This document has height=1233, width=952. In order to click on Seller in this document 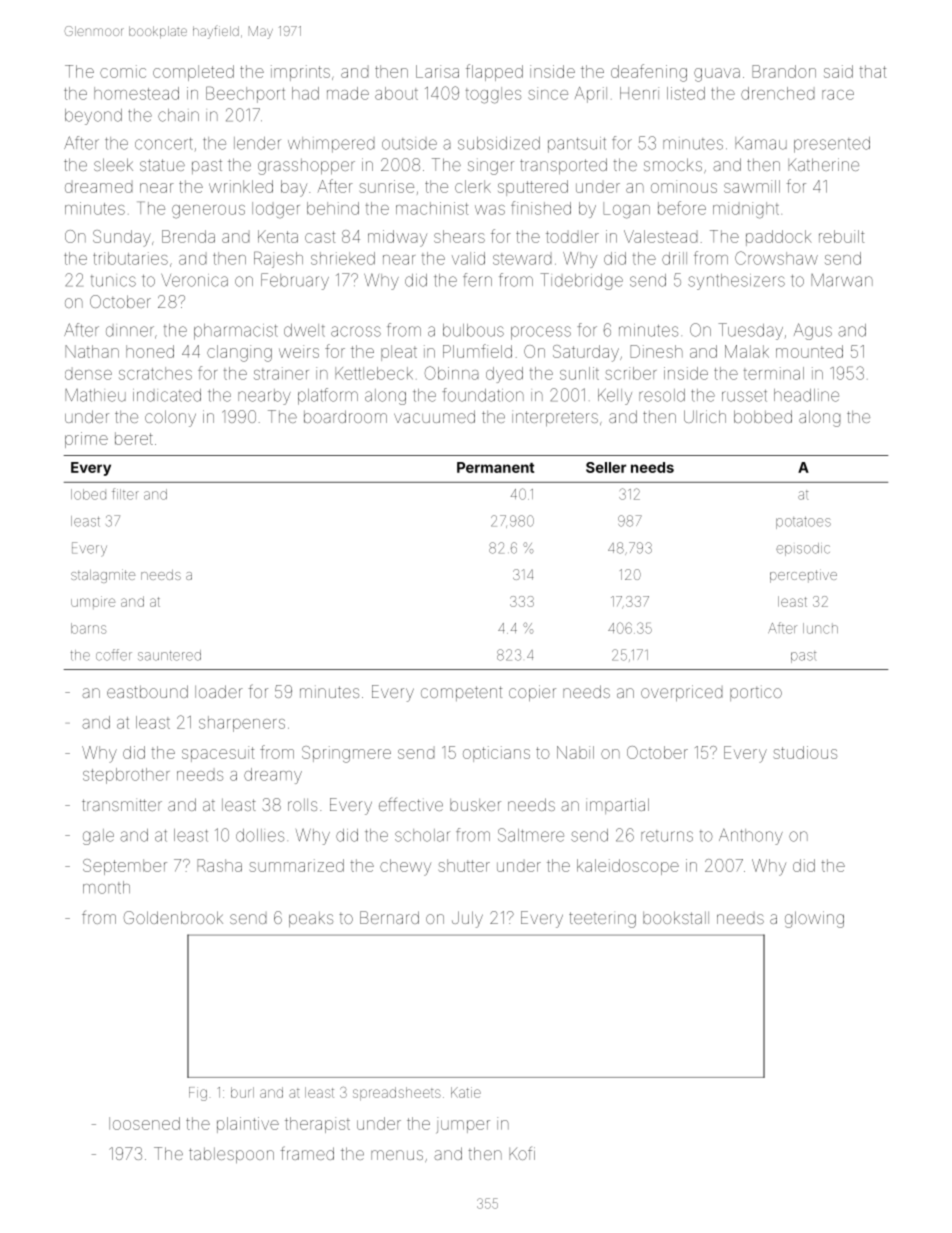, I will do `click(606, 467)`.
